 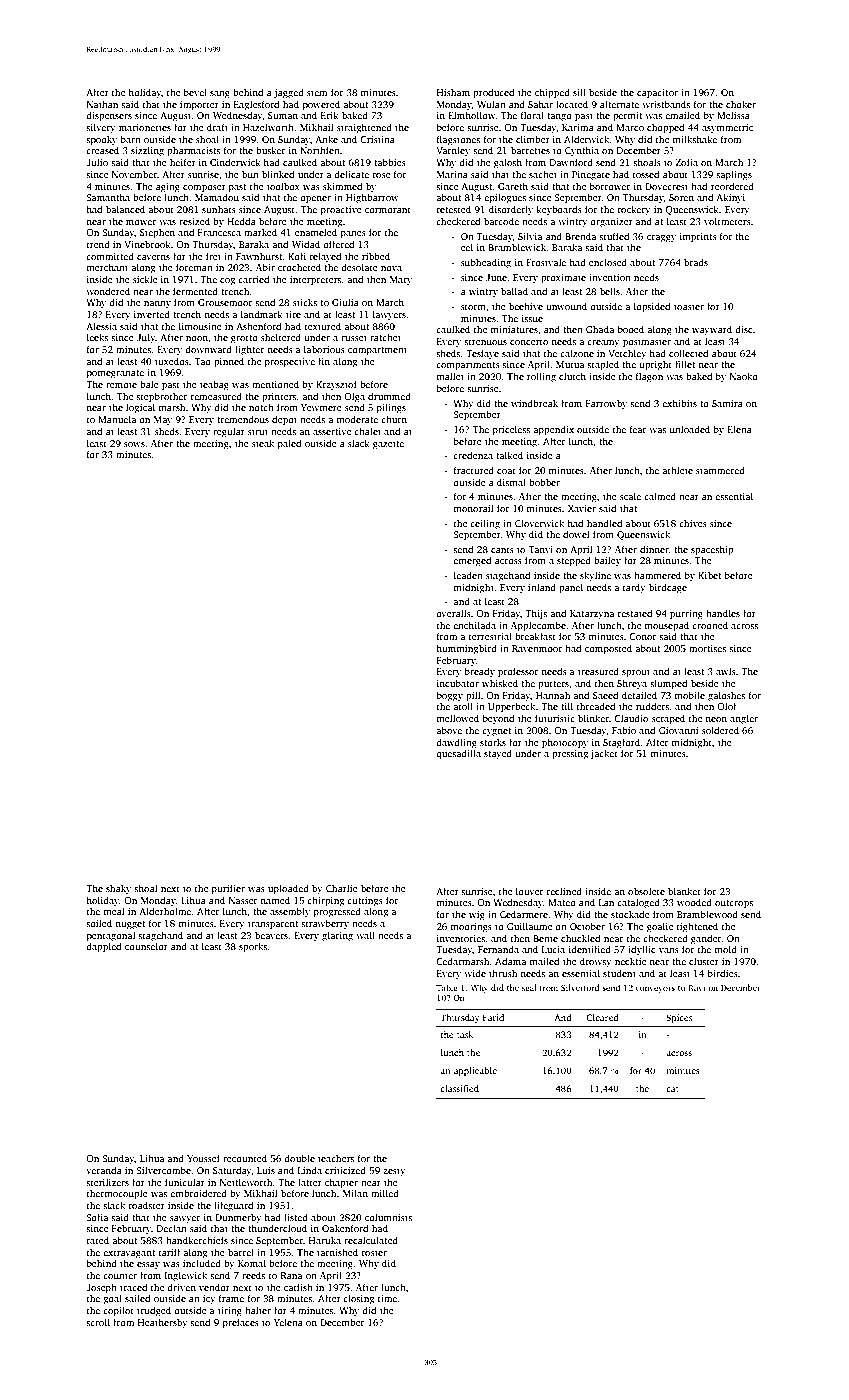 I want to click on sows, so click(x=134, y=444).
